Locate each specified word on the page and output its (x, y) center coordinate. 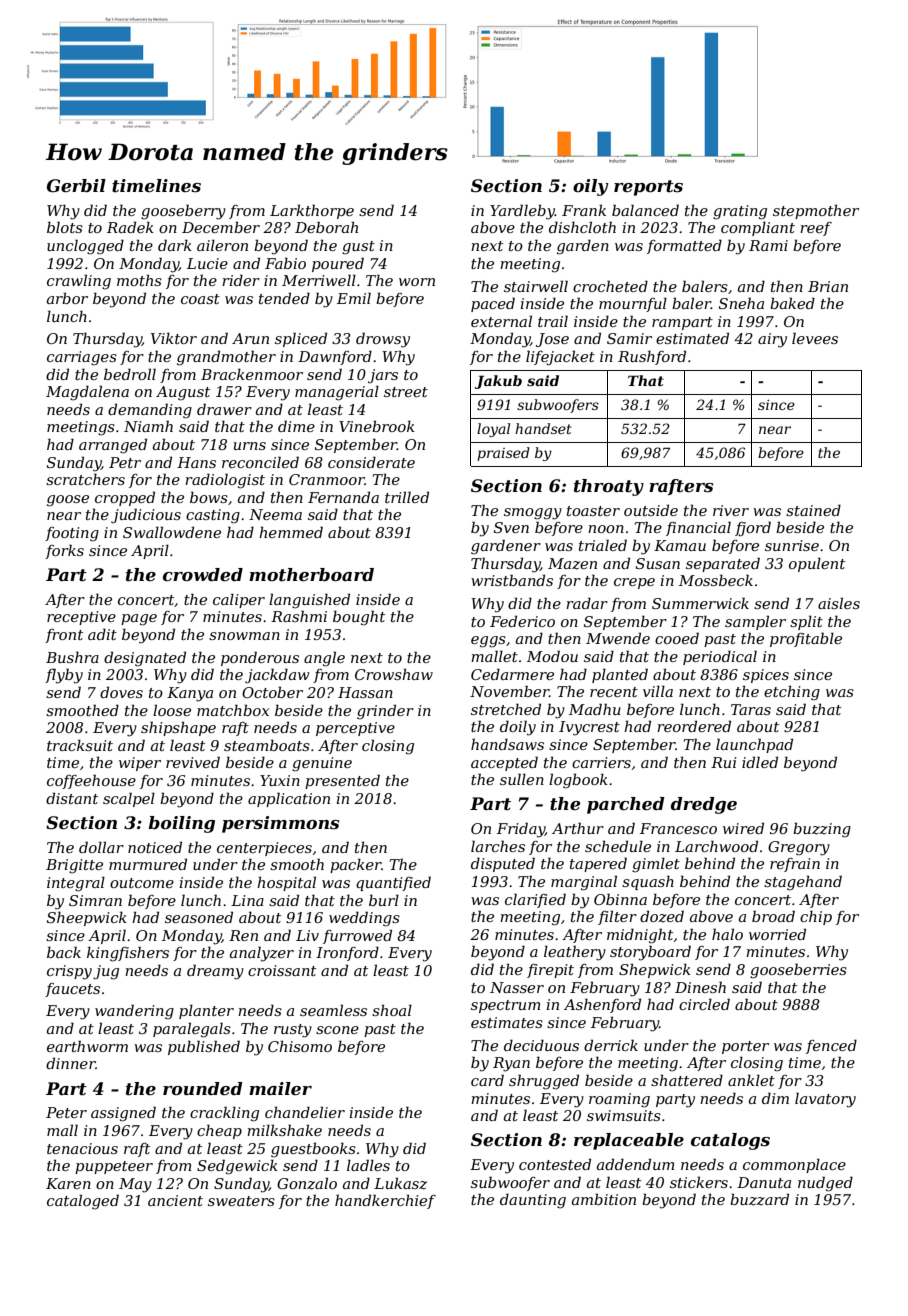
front (64, 636)
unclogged (85, 247)
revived (193, 762)
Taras (751, 709)
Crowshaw (394, 674)
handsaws (507, 744)
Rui (724, 762)
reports (648, 188)
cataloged (83, 1202)
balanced (645, 210)
